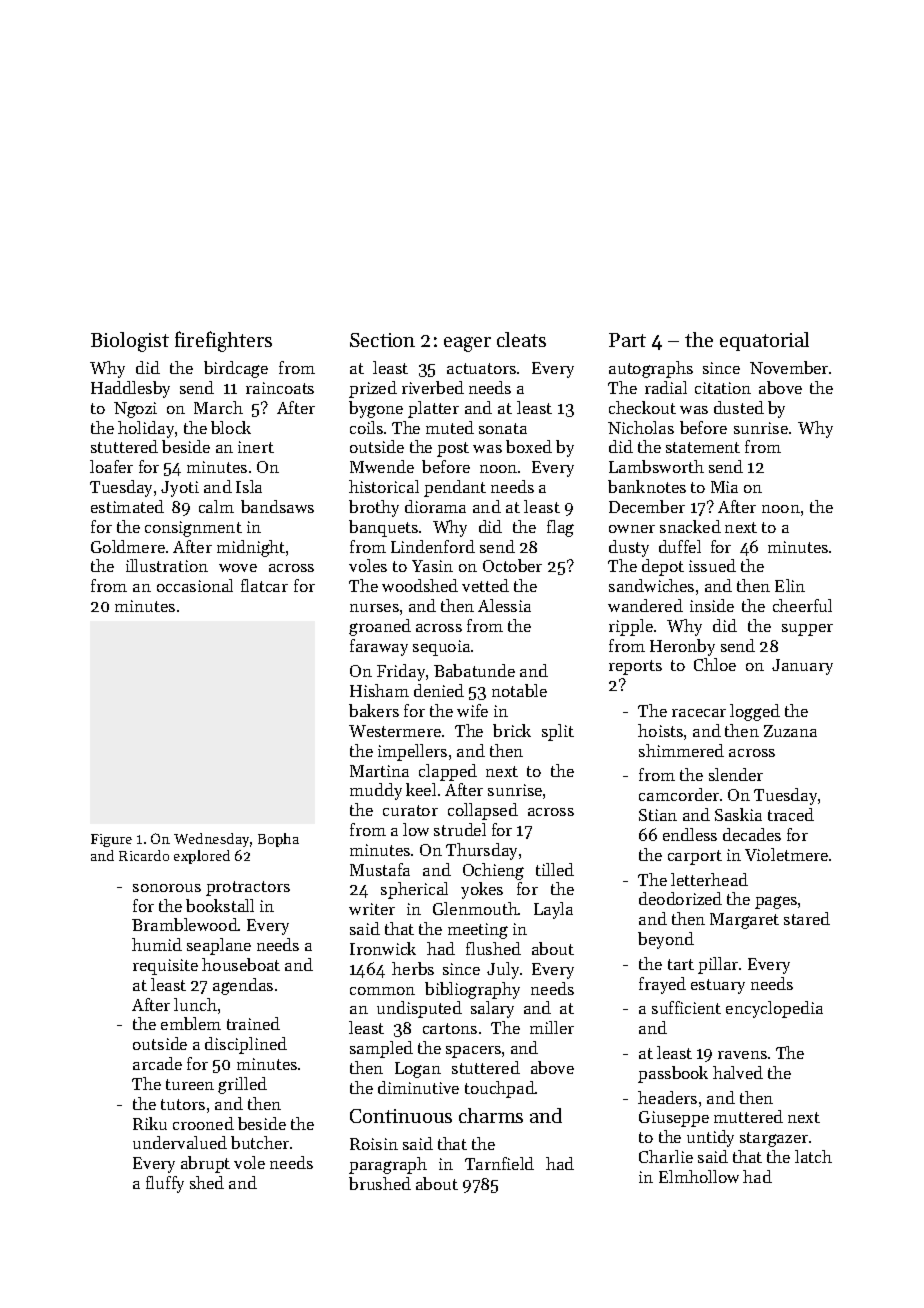 The image size is (924, 1308). I want to click on paragraph, so click(388, 1165).
